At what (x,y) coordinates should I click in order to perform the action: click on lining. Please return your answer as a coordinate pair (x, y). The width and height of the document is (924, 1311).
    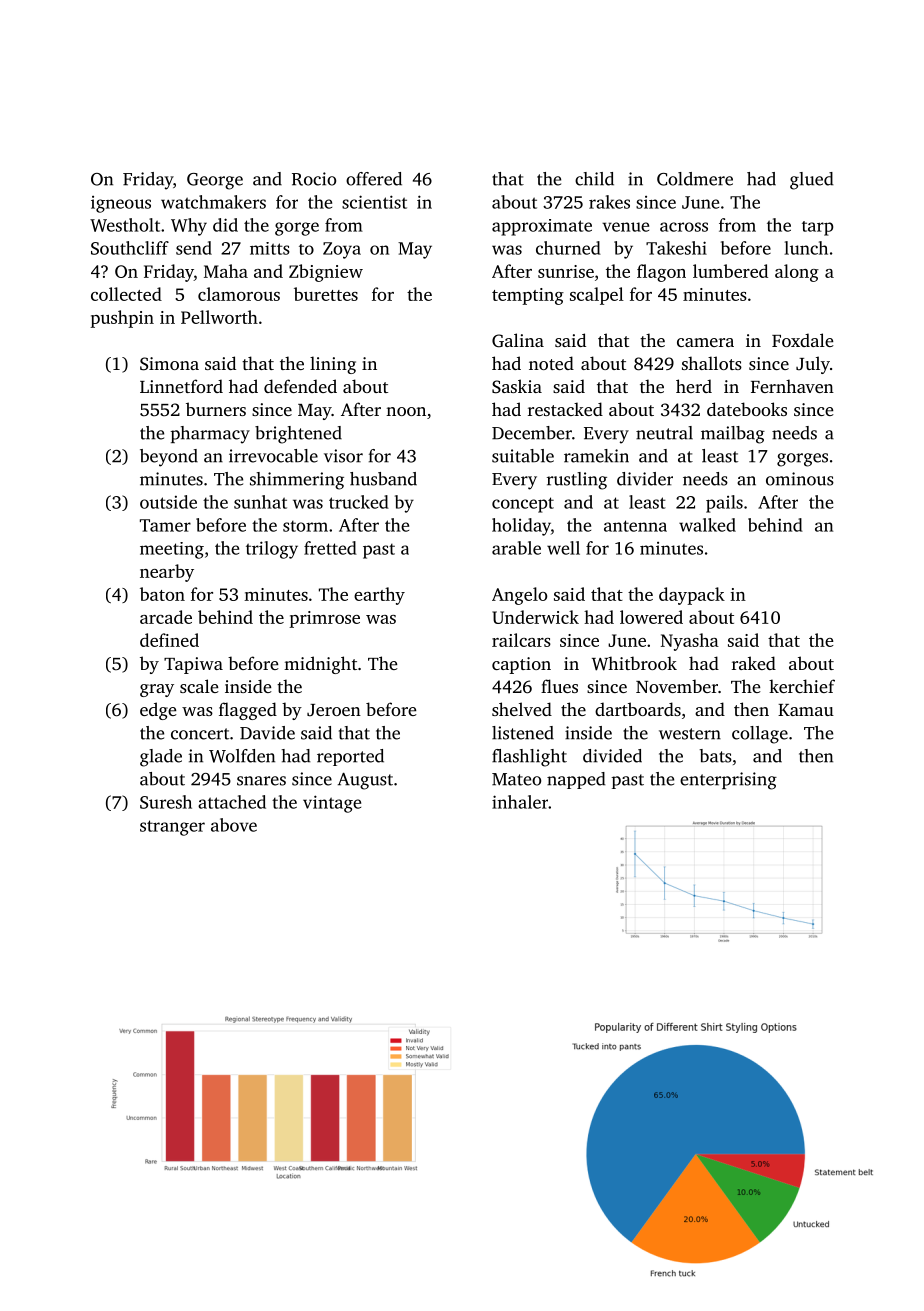
    Looking at the image, I should click on (333, 365).
